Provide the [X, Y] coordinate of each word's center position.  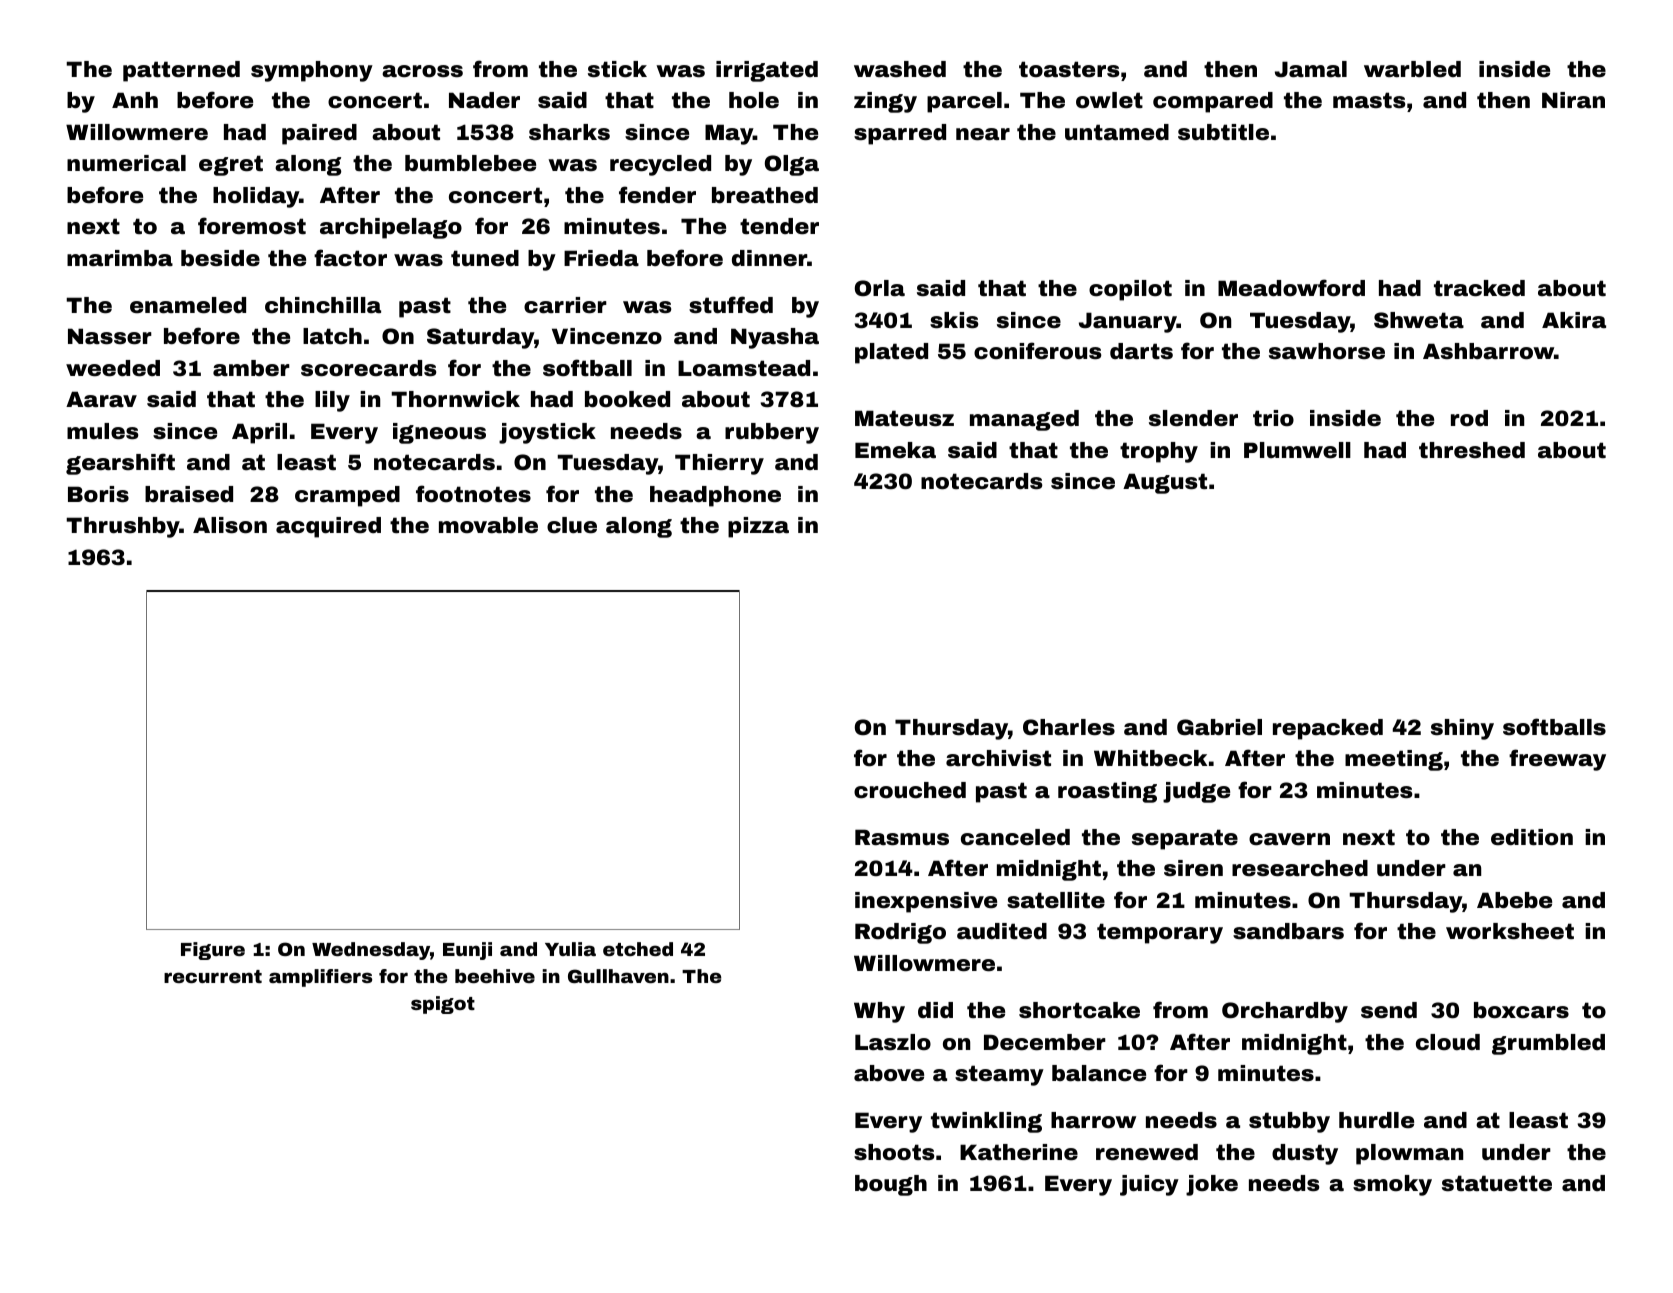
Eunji [467, 951]
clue [572, 525]
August [1165, 483]
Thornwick [455, 399]
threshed [1472, 450]
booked [627, 399]
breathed [765, 195]
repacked [1328, 729]
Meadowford [1291, 288]
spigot [443, 1005]
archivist [998, 758]
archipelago [391, 228]
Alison [230, 525]
